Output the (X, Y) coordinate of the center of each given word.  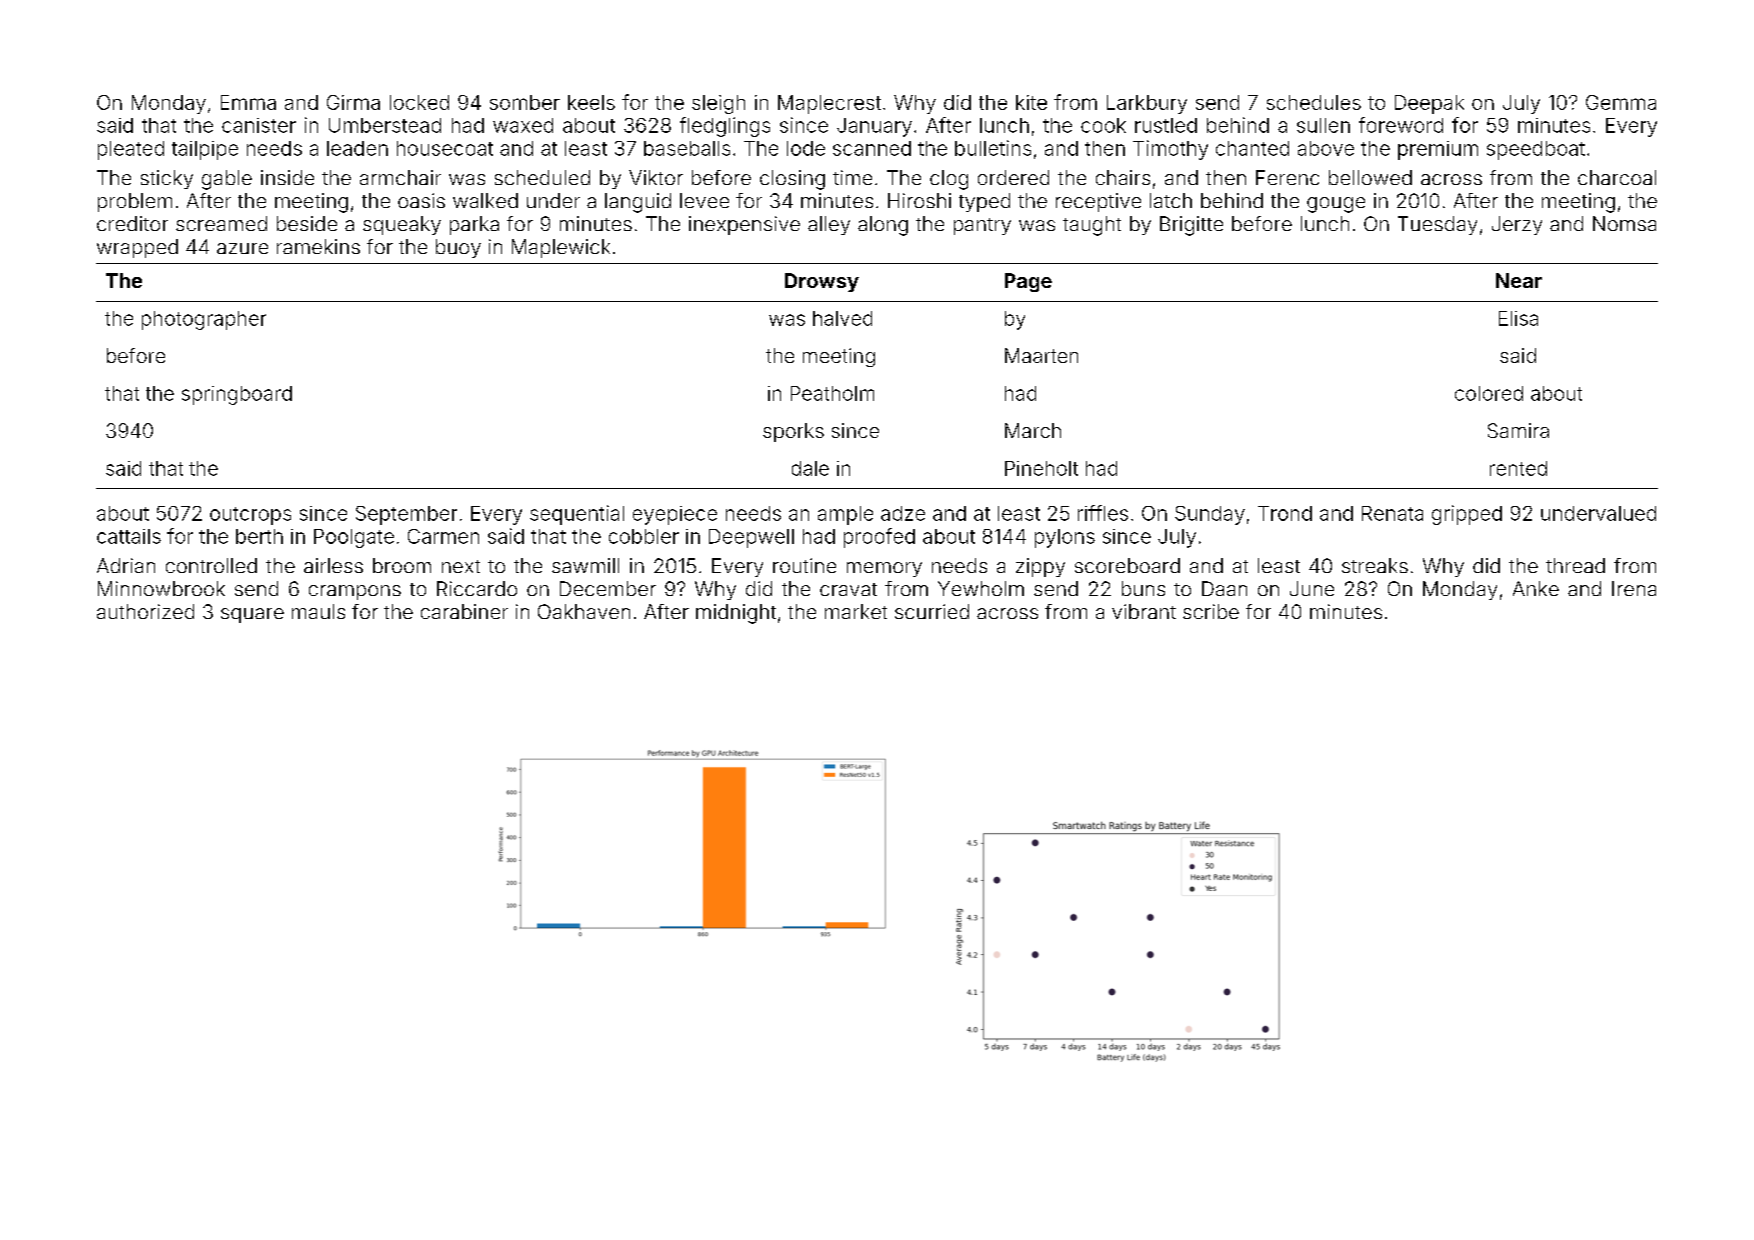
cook (1103, 125)
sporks (793, 432)
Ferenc (1287, 177)
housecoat (445, 148)
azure (242, 248)
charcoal (1617, 177)
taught (1092, 226)
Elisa (1518, 318)
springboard (237, 395)
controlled (211, 565)
